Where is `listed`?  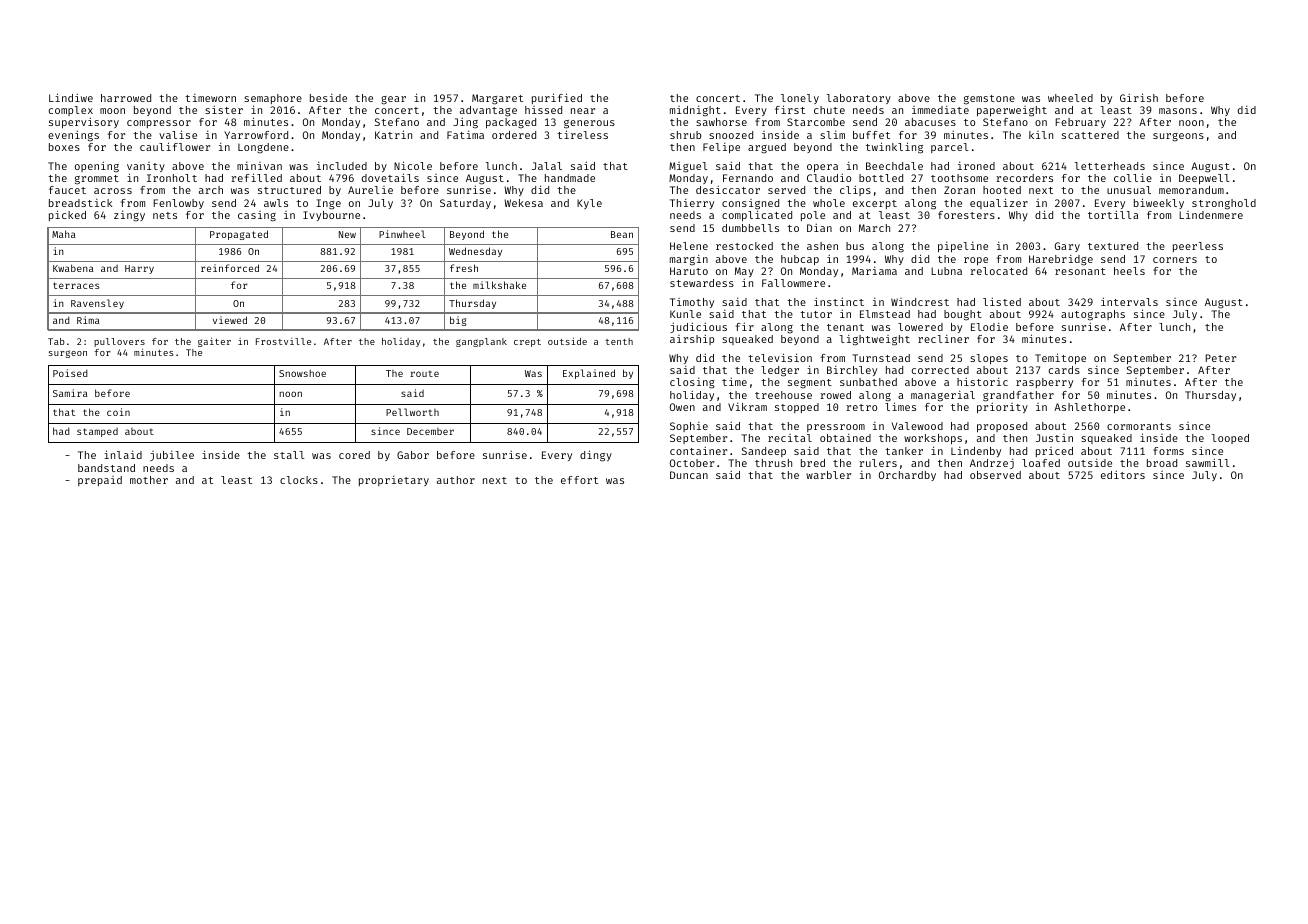 listed is located at coordinates (1002, 302).
